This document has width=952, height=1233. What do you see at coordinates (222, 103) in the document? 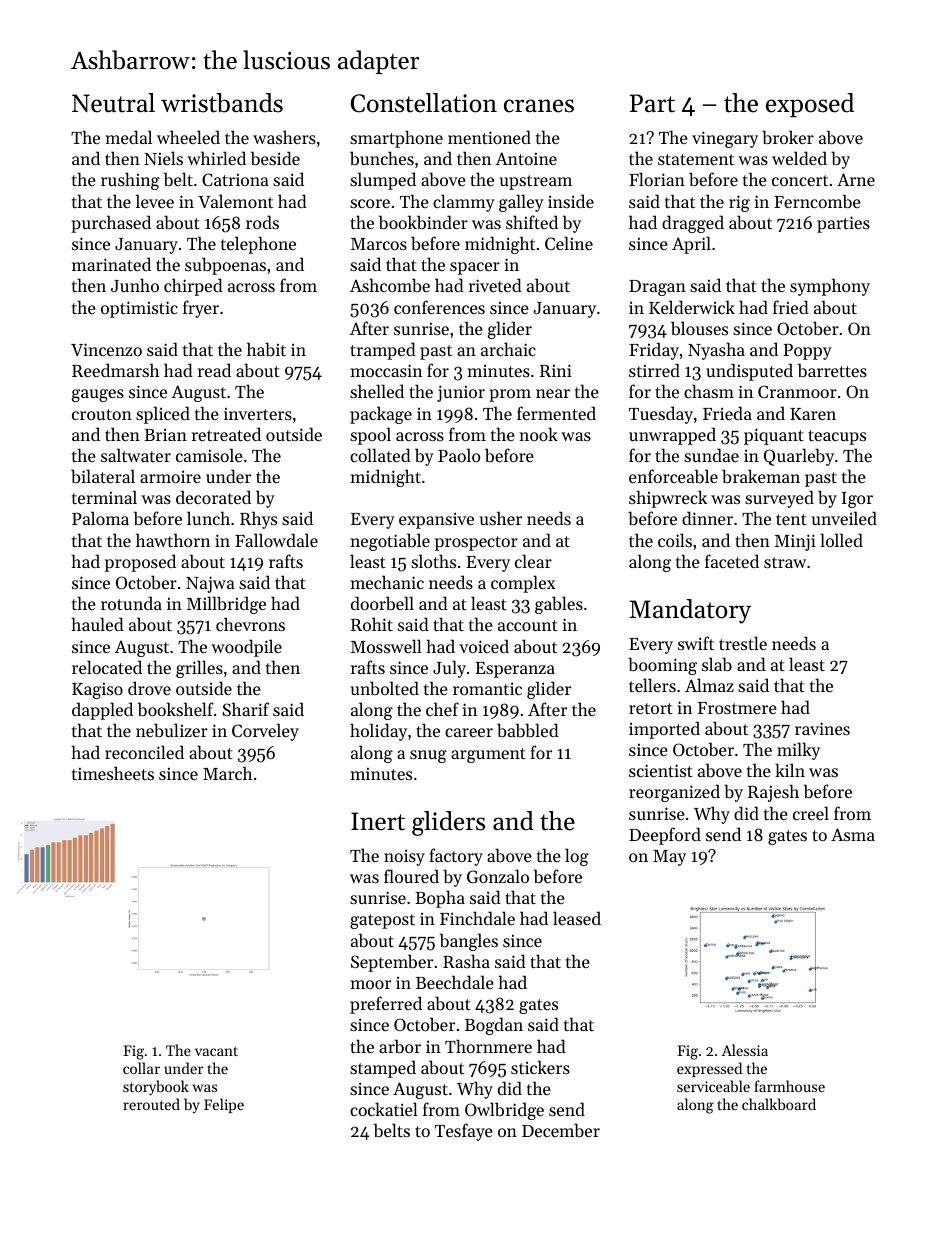
I see `wristbands` at bounding box center [222, 103].
